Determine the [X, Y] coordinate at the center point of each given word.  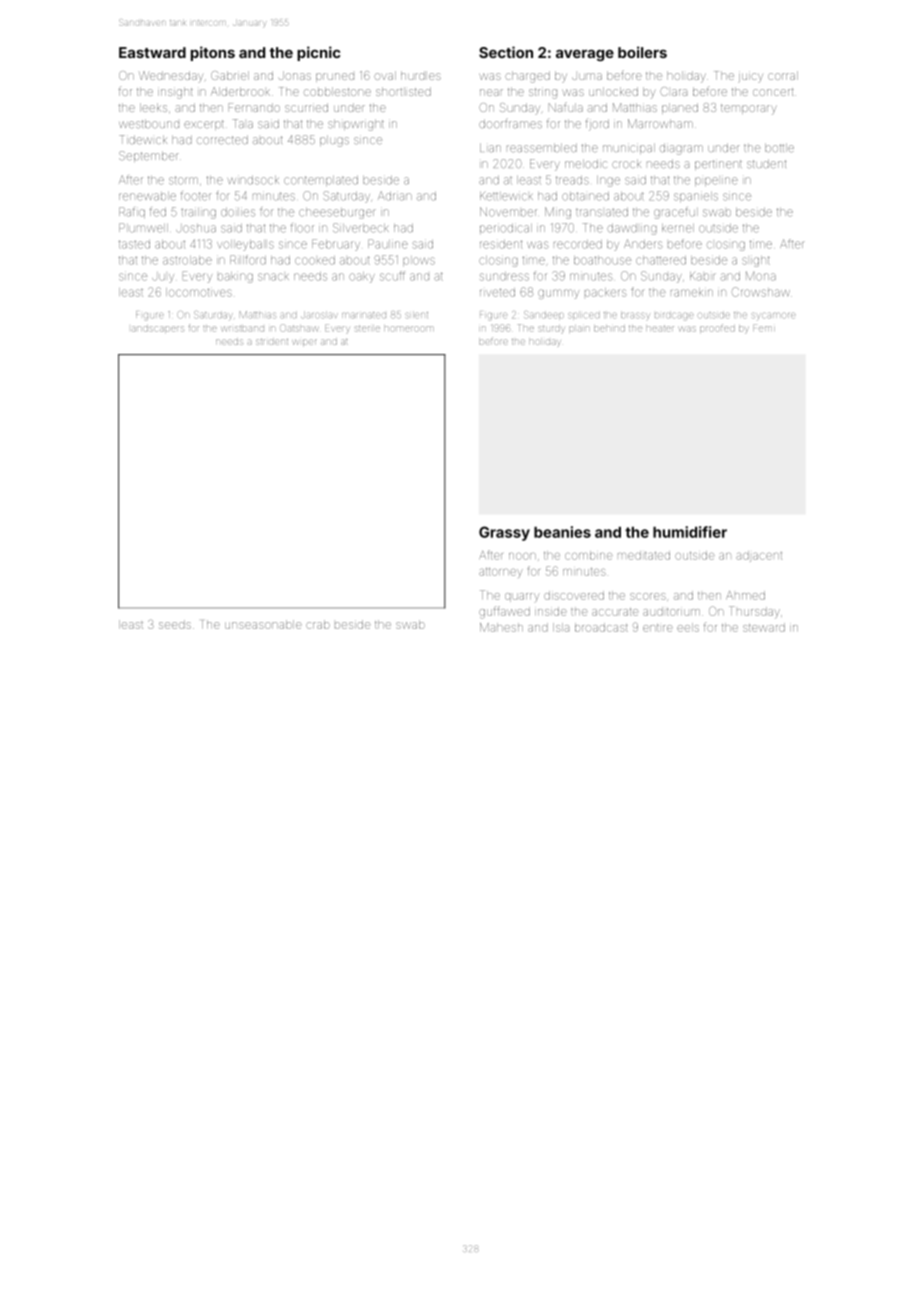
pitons [213, 53]
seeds [175, 624]
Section [506, 52]
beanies [562, 532]
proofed [717, 328]
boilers [642, 52]
